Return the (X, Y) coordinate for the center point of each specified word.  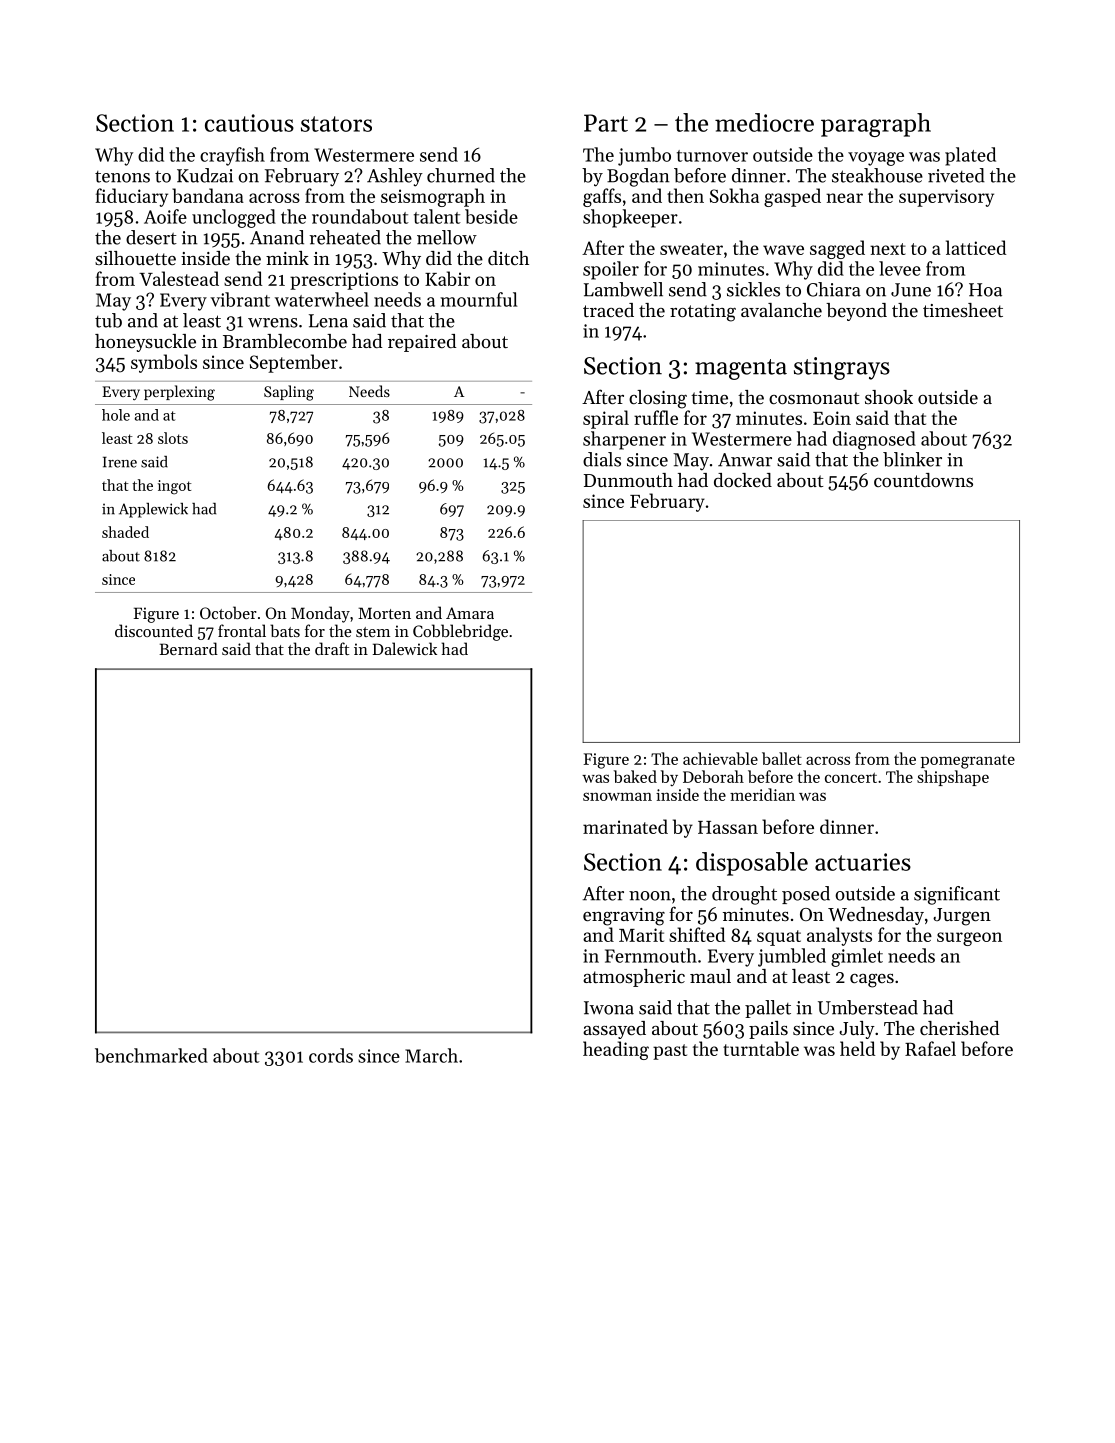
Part (606, 123)
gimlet (857, 957)
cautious (249, 123)
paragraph (876, 125)
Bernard (188, 648)
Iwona (609, 1008)
